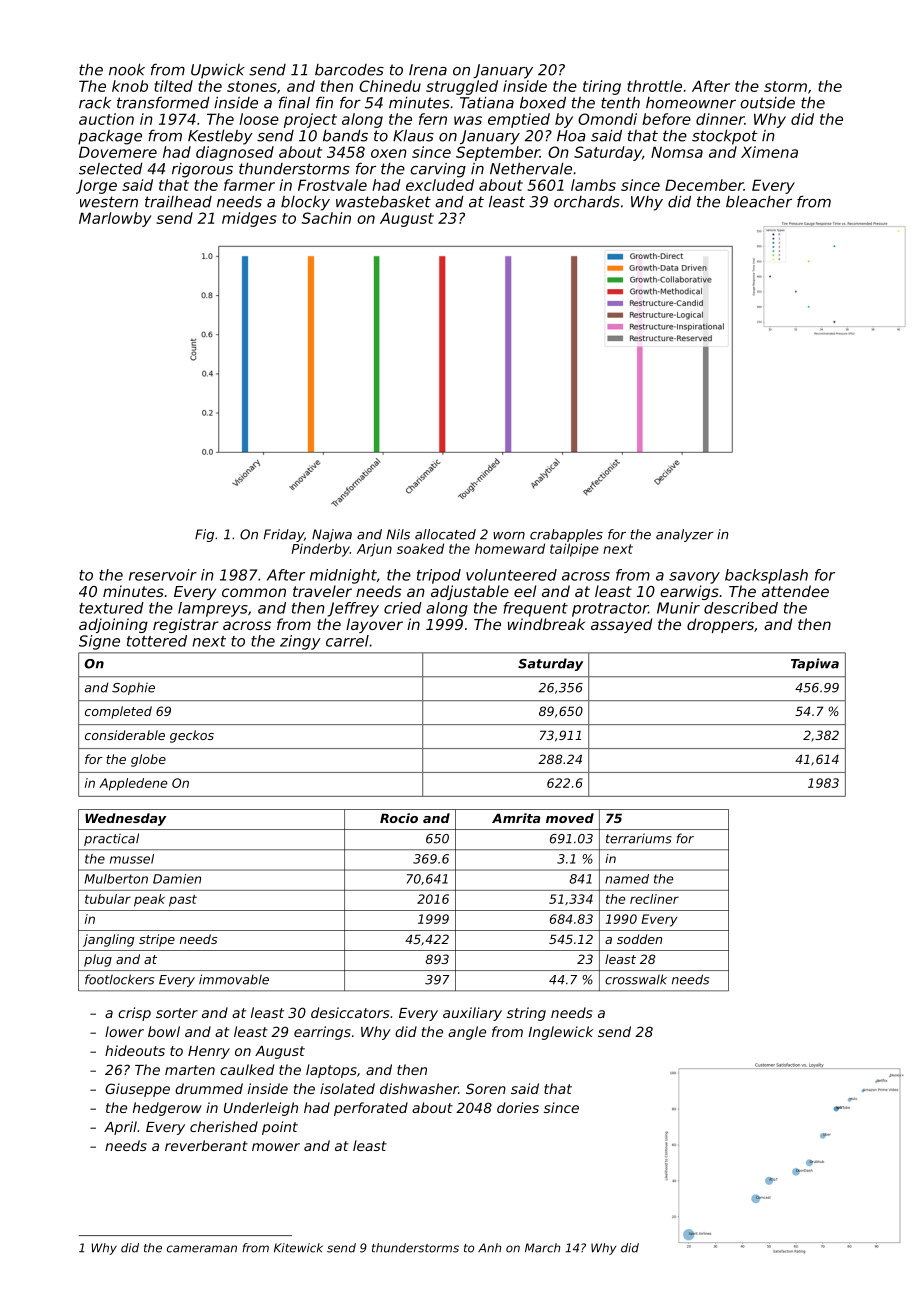 This screenshot has height=1308, width=924. What do you see at coordinates (202, 1249) in the screenshot?
I see `cameraman` at bounding box center [202, 1249].
